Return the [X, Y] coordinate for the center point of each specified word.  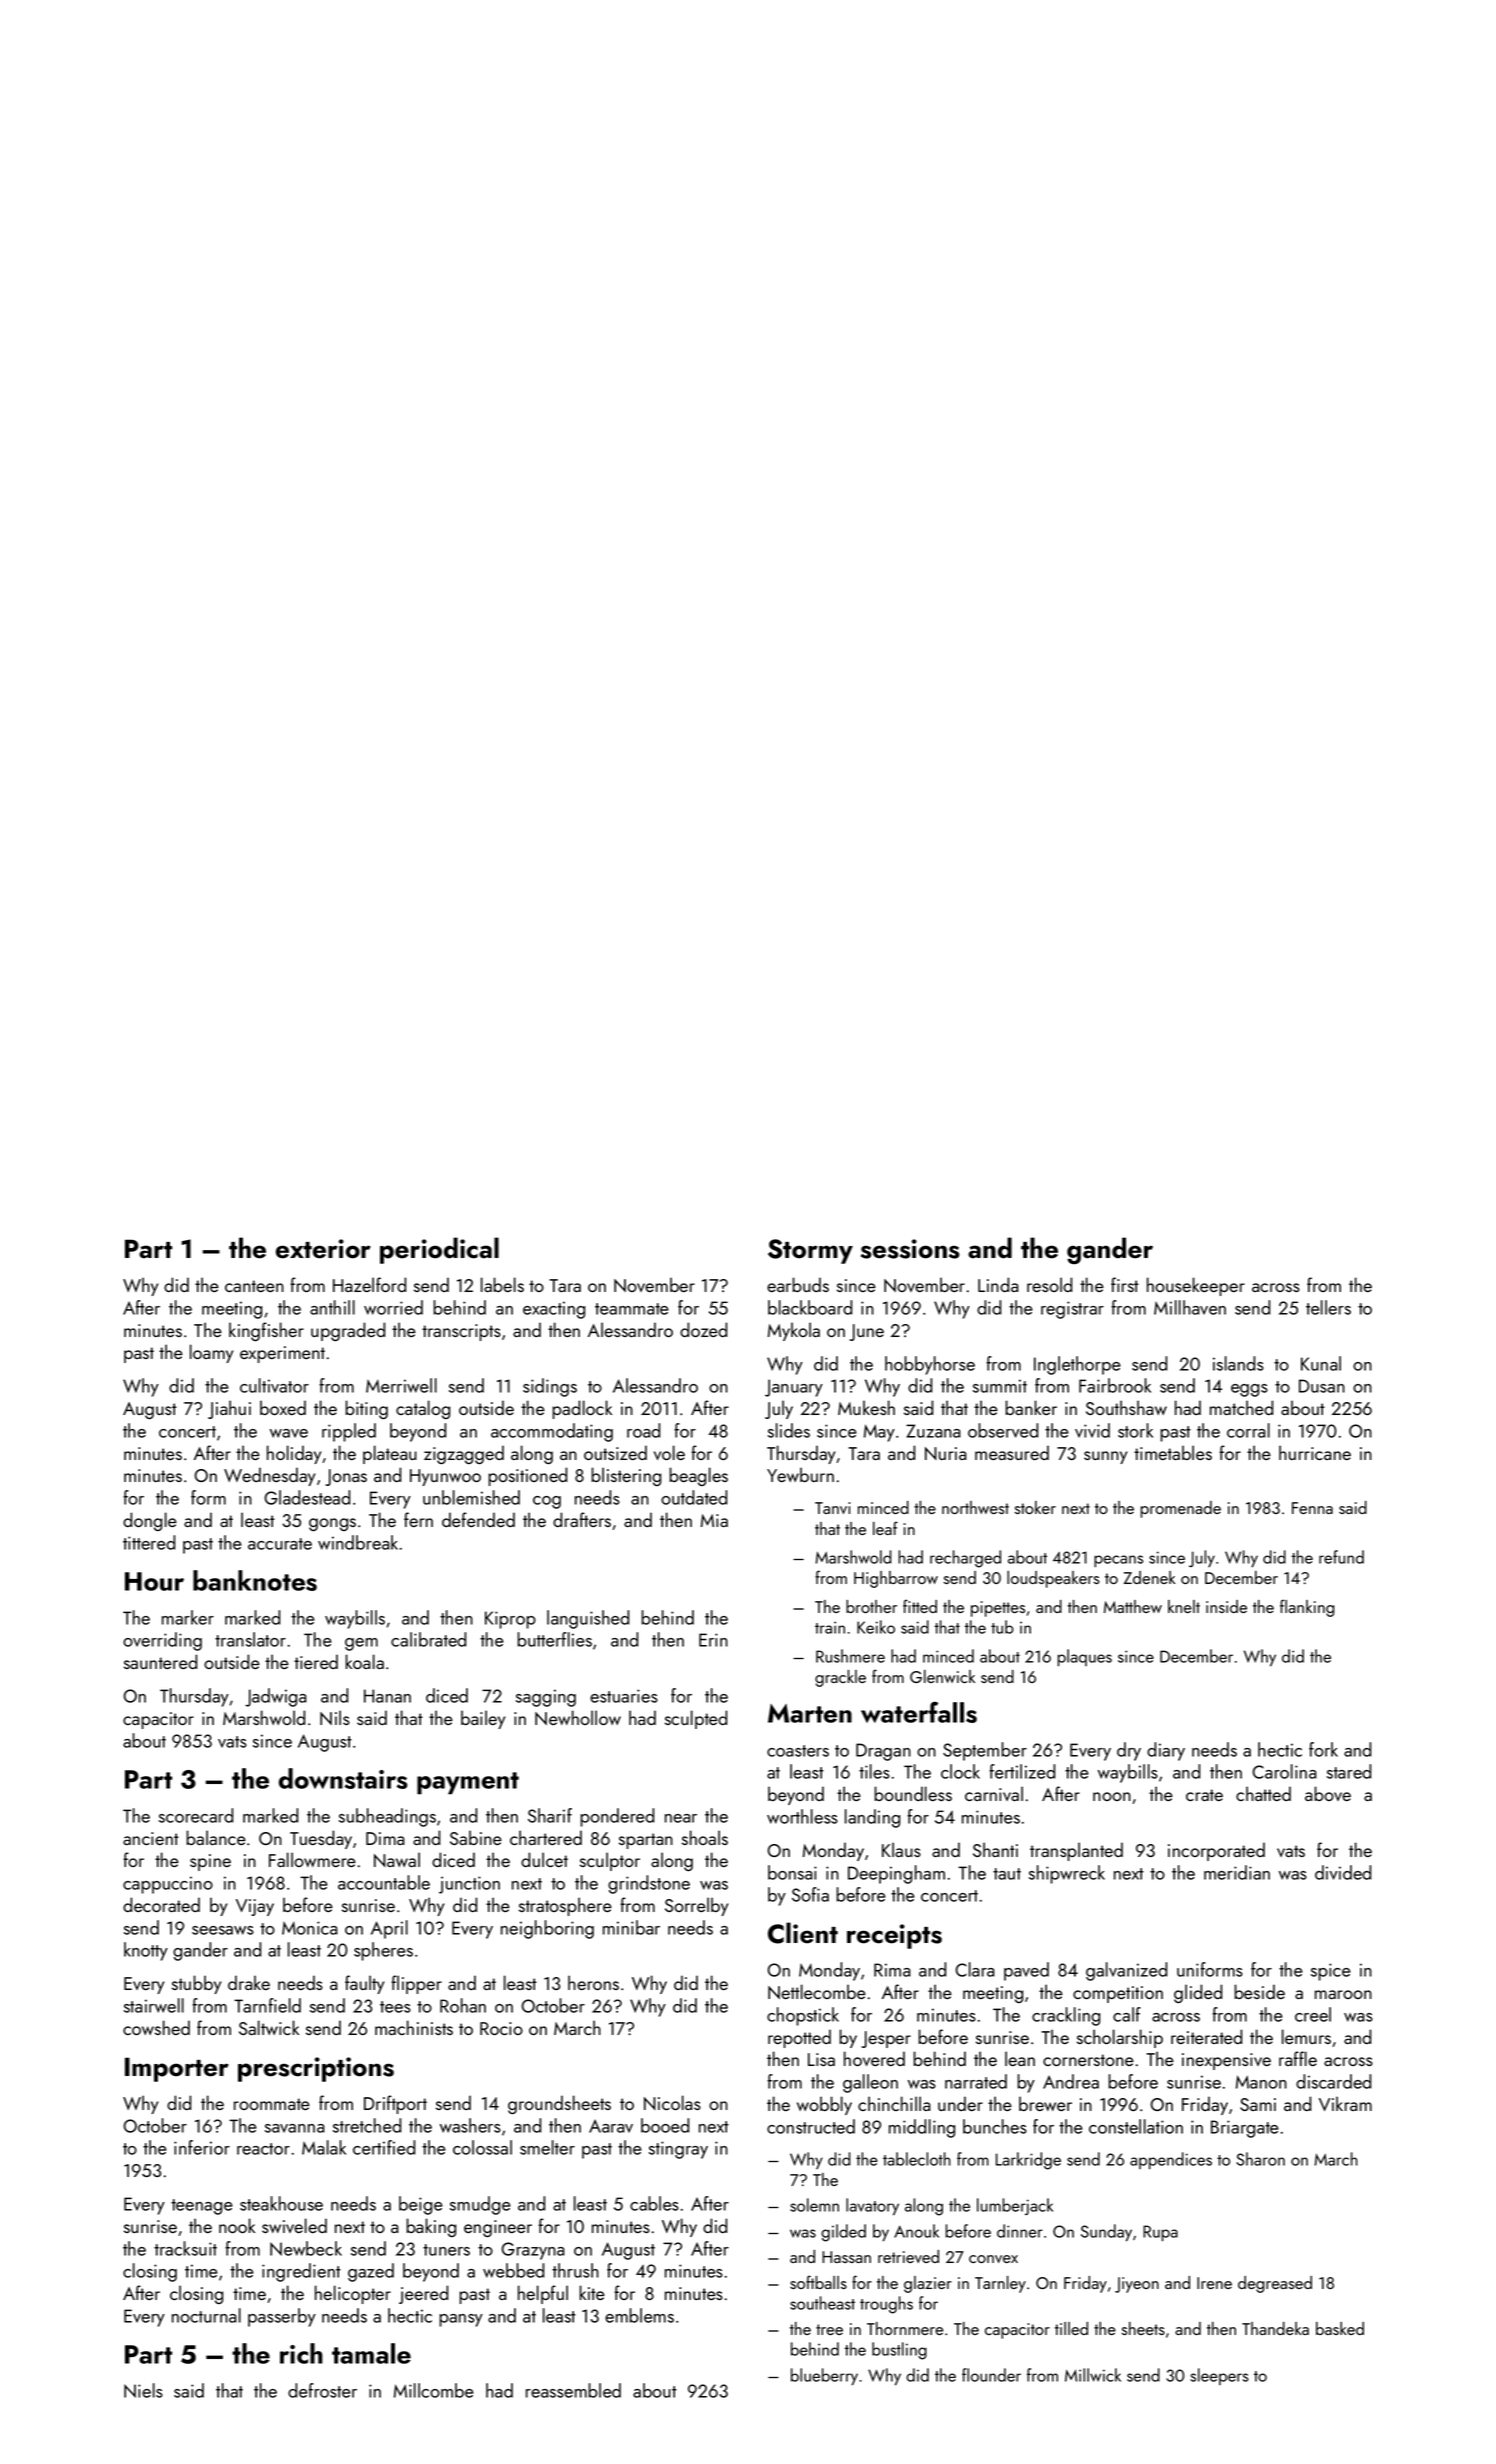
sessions [910, 1249]
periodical [439, 1250]
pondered [617, 1817]
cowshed [156, 2027]
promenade [1181, 1509]
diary [1166, 1751]
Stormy [810, 1251]
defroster [322, 2390]
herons [593, 1982]
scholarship [1120, 2038]
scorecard [196, 1815]
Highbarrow [896, 1579]
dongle [150, 1521]
